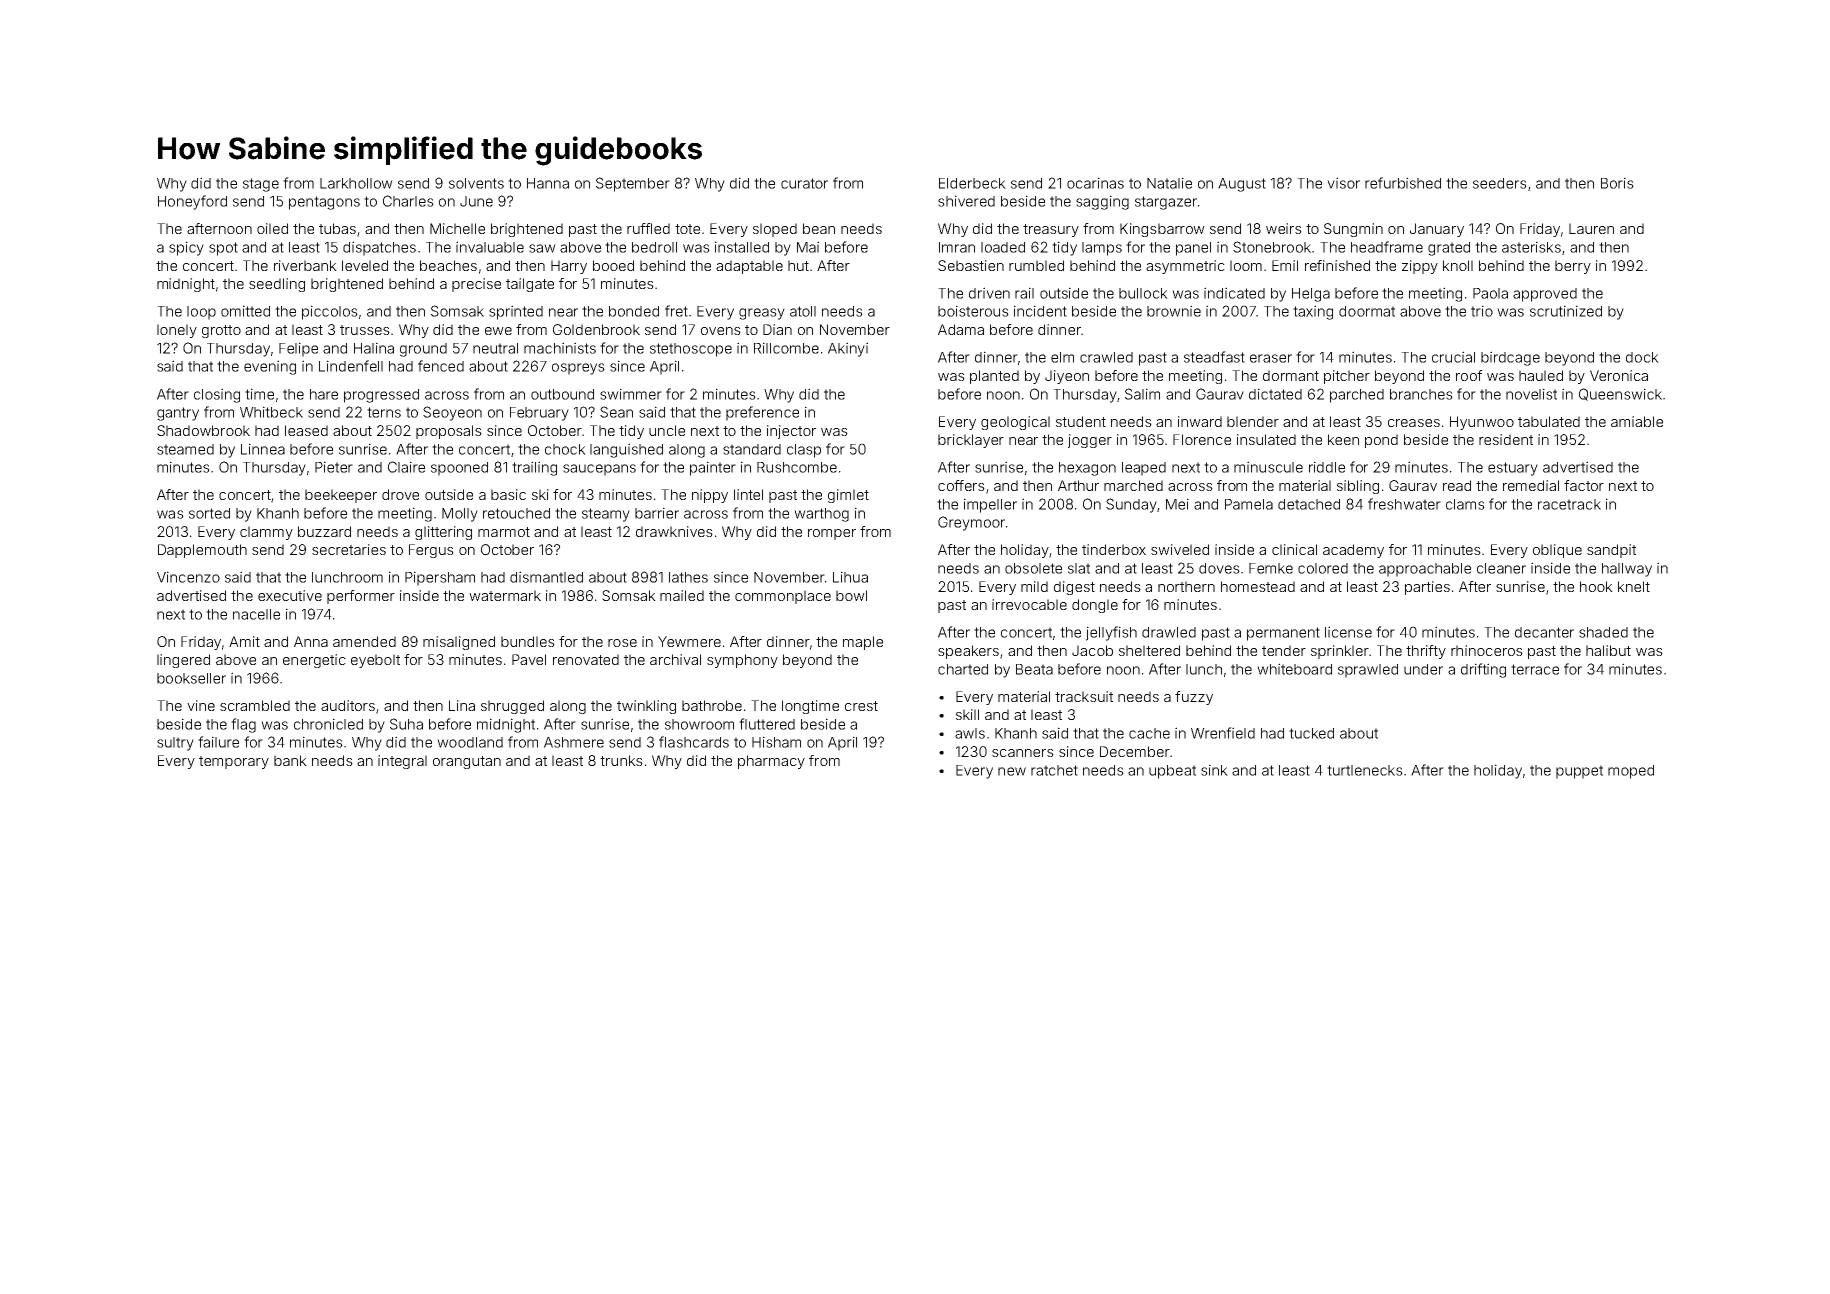  What do you see at coordinates (351, 366) in the screenshot?
I see `Lindenfell` at bounding box center [351, 366].
